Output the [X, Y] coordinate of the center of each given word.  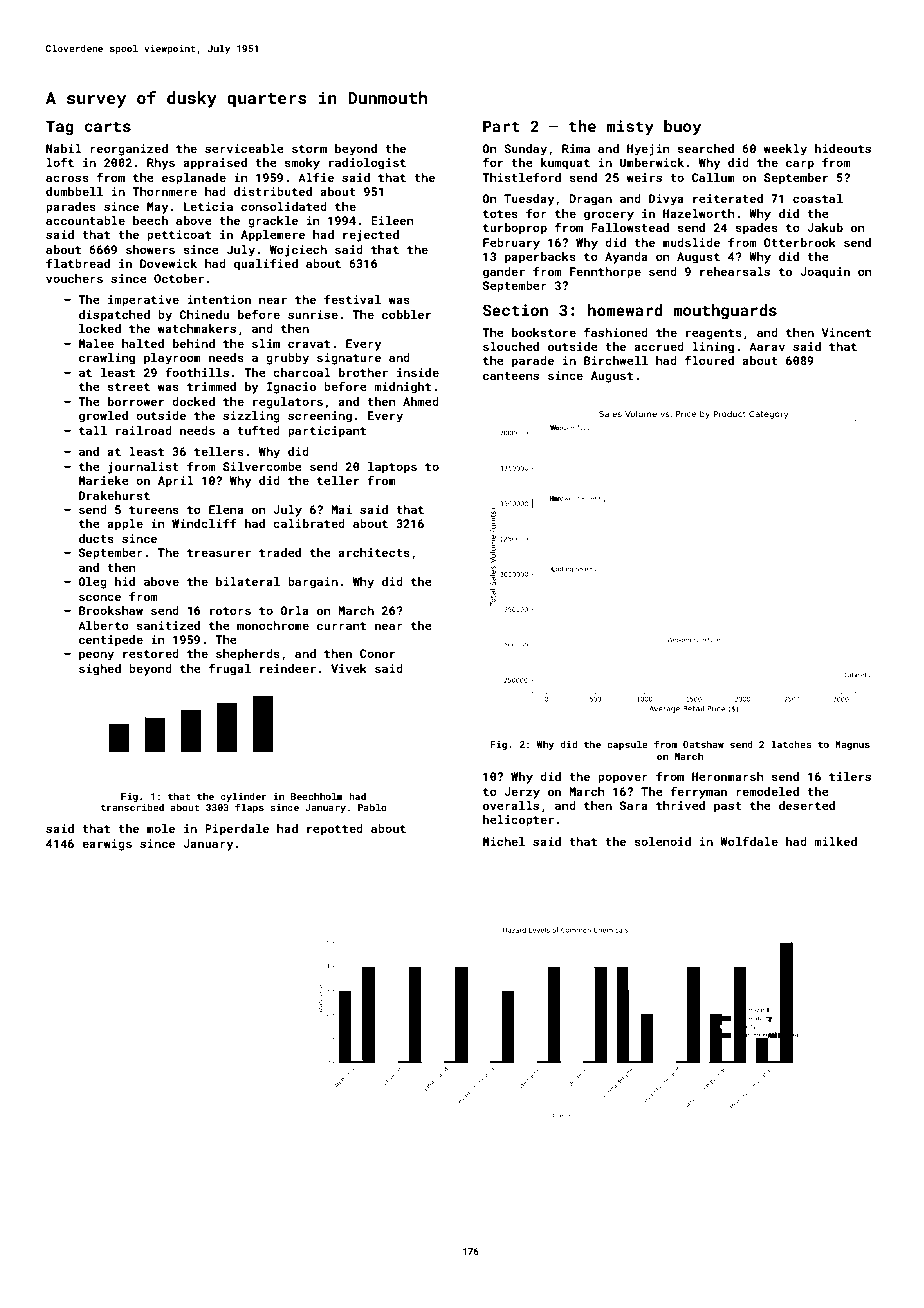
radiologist [367, 164]
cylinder [244, 797]
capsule [627, 745]
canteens [511, 376]
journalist [143, 468]
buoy [682, 128]
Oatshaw [703, 744]
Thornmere [164, 191]
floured [709, 360]
